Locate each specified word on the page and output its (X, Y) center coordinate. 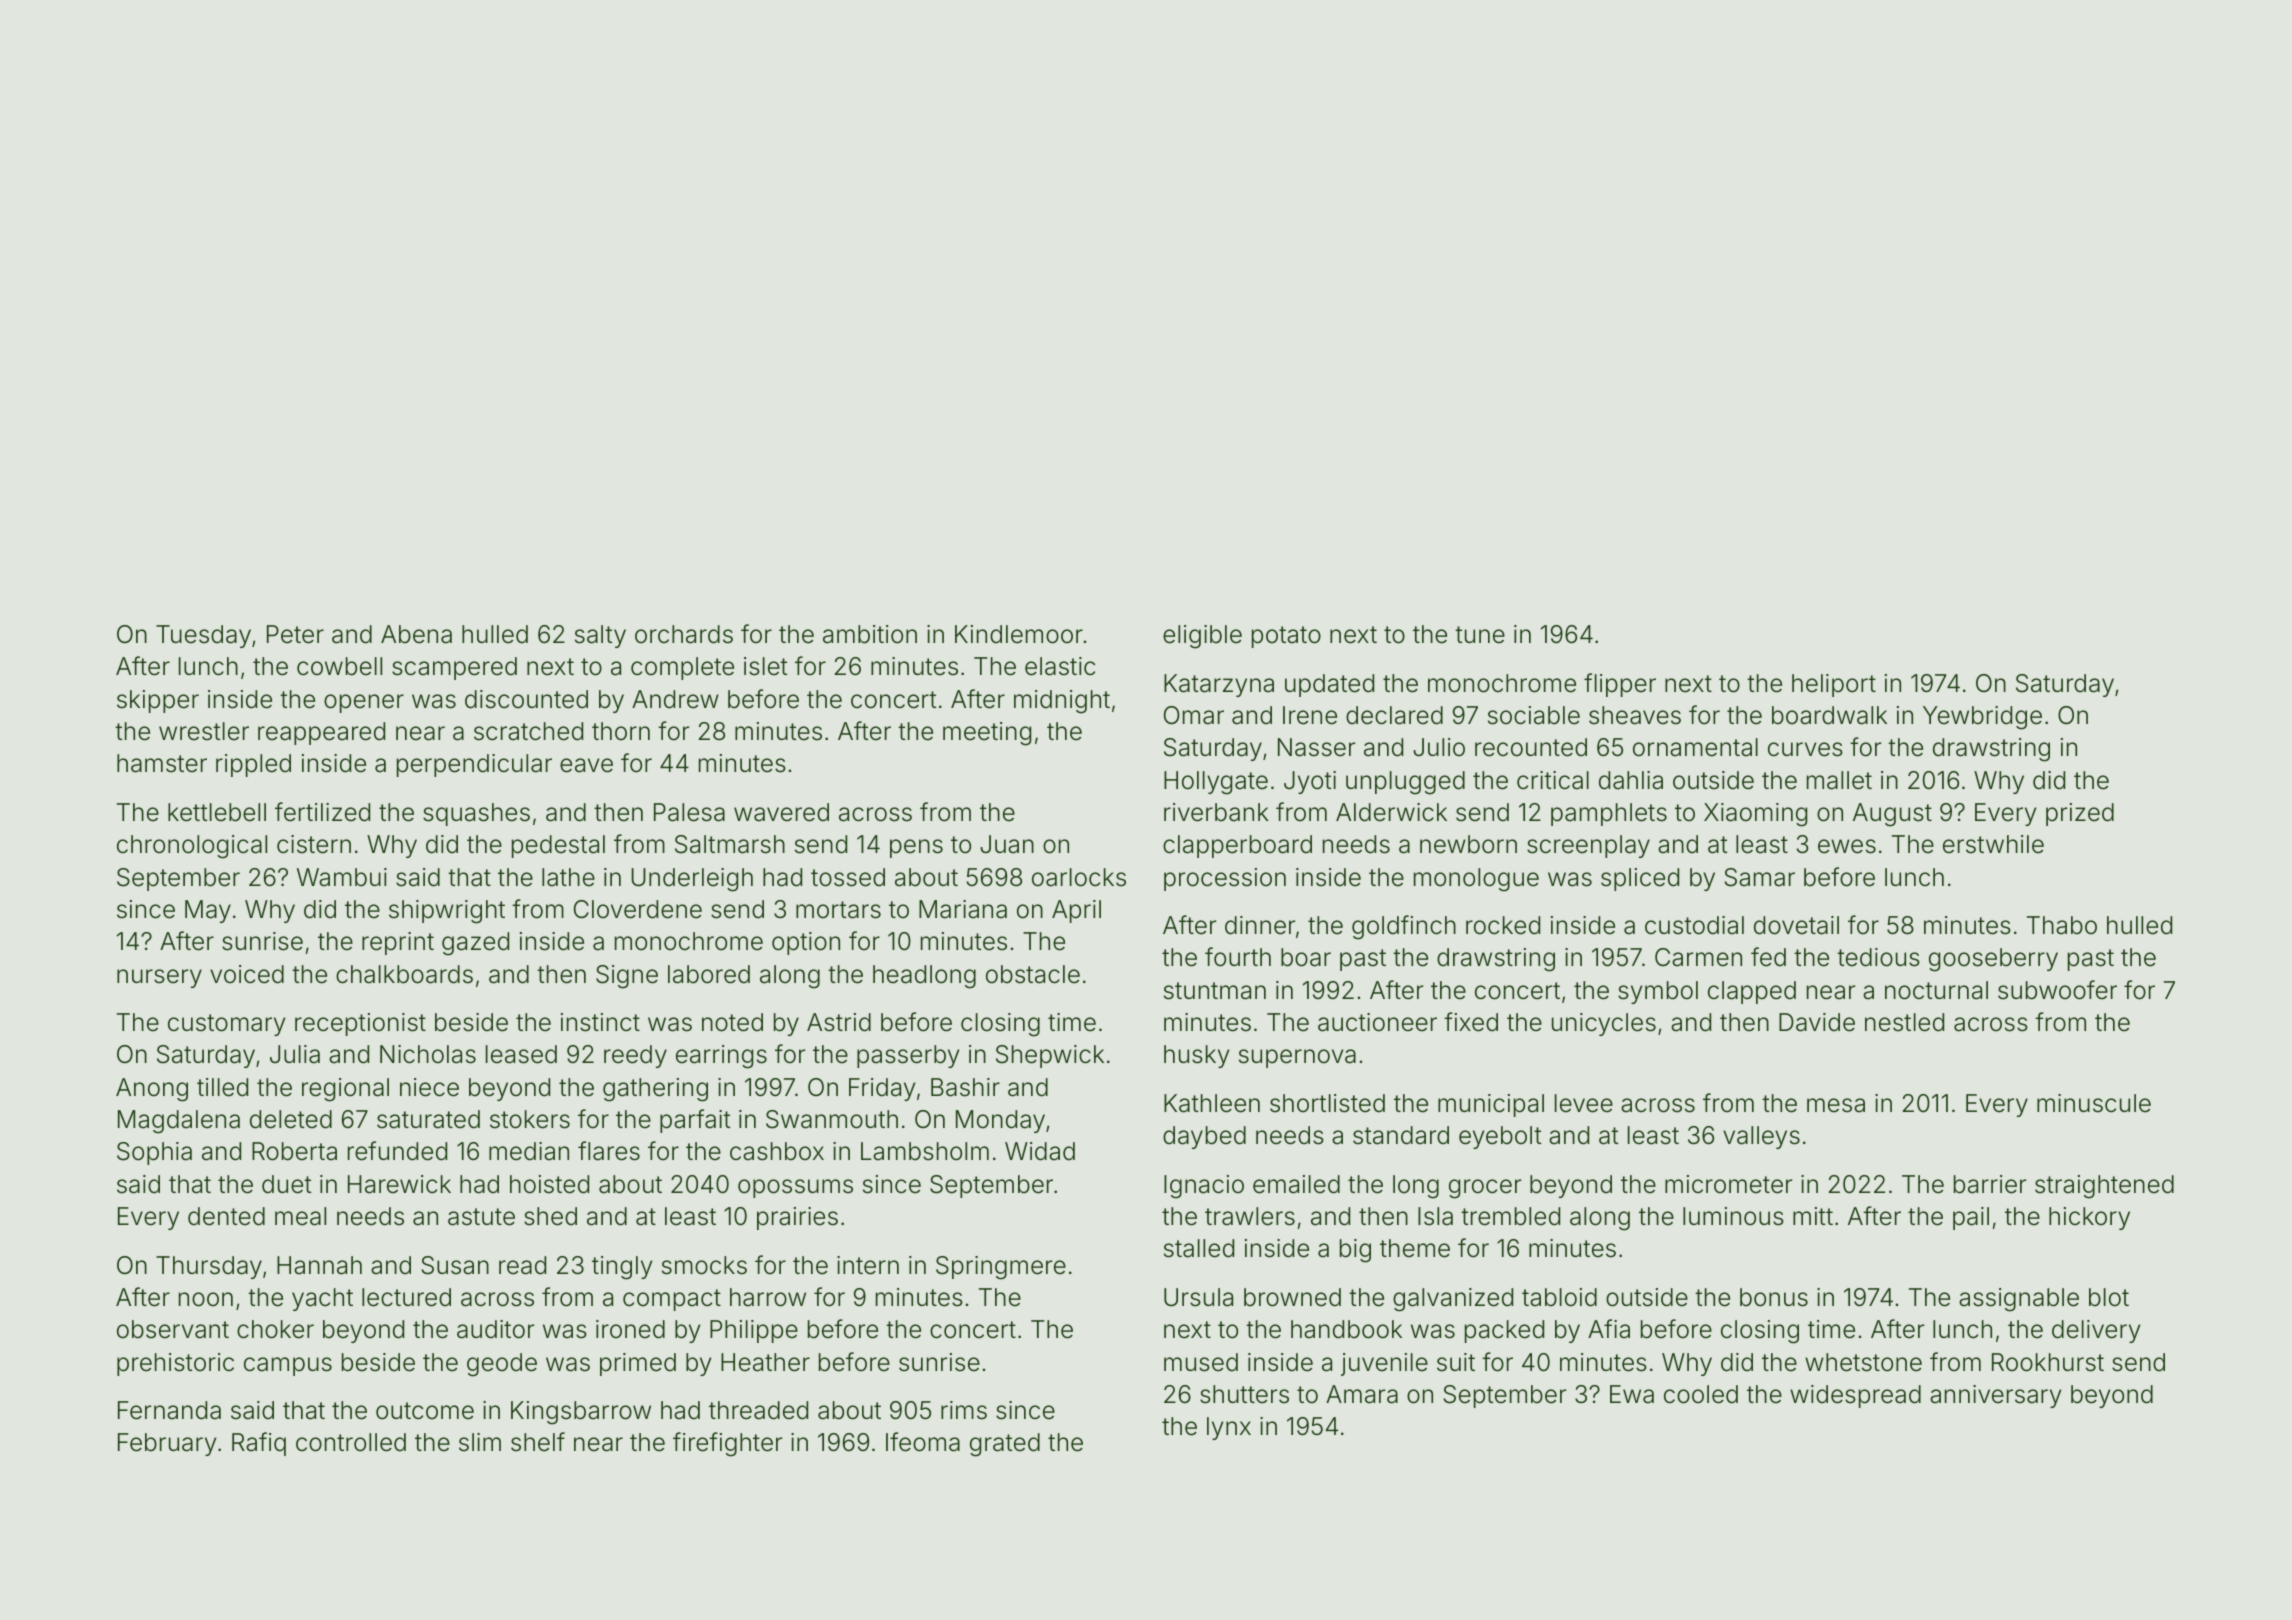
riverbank (1216, 812)
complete (682, 668)
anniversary (1995, 1396)
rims (964, 1410)
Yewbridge (1982, 718)
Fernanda (169, 1410)
